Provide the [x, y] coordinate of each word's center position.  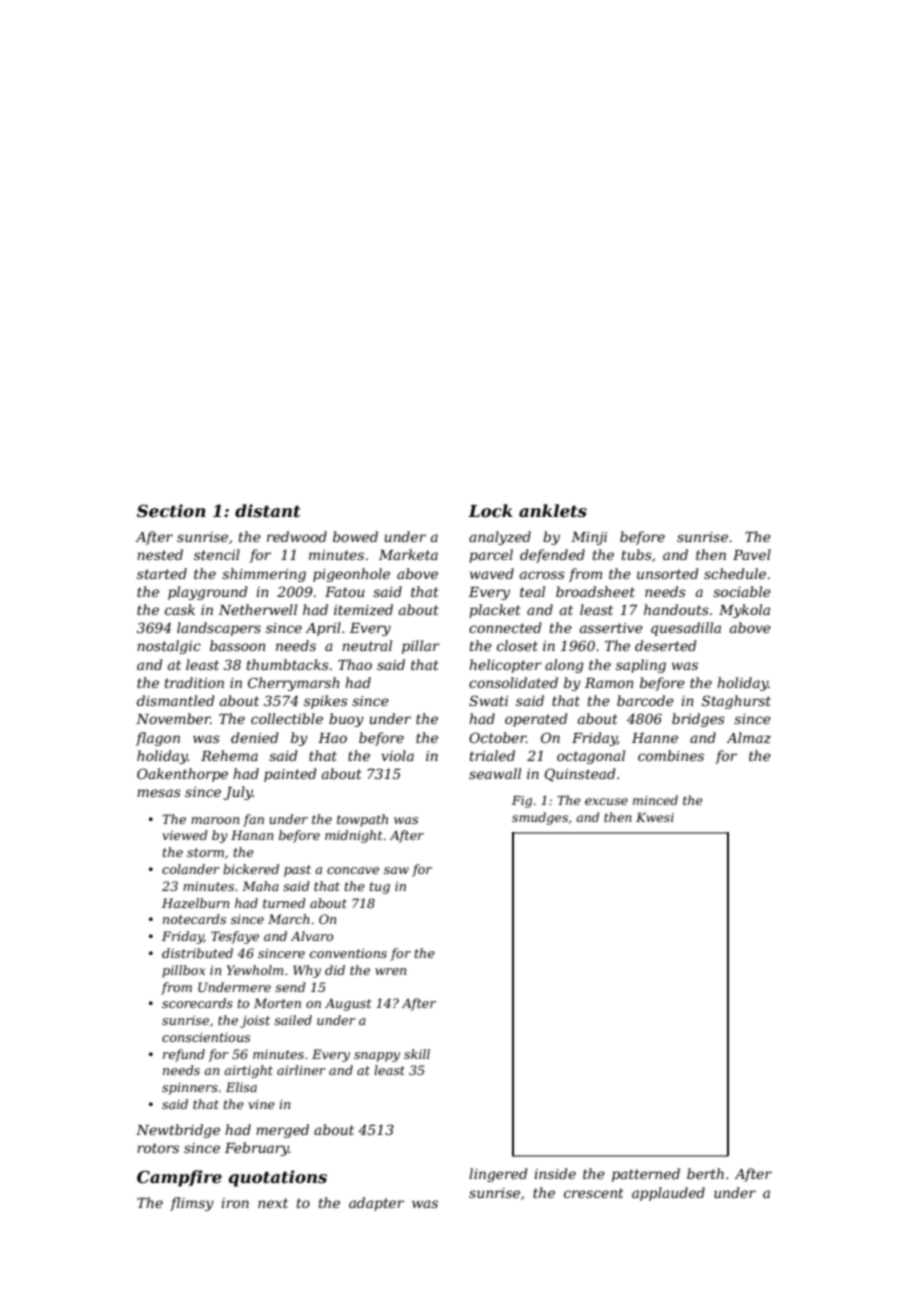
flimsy [192, 1204]
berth [705, 1173]
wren [390, 971]
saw [396, 870]
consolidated [513, 682]
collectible [287, 718]
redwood [297, 536]
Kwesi [655, 817]
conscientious [206, 1037]
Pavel [752, 554]
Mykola [744, 611]
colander [191, 869]
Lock [490, 510]
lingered [498, 1175]
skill [417, 1054]
